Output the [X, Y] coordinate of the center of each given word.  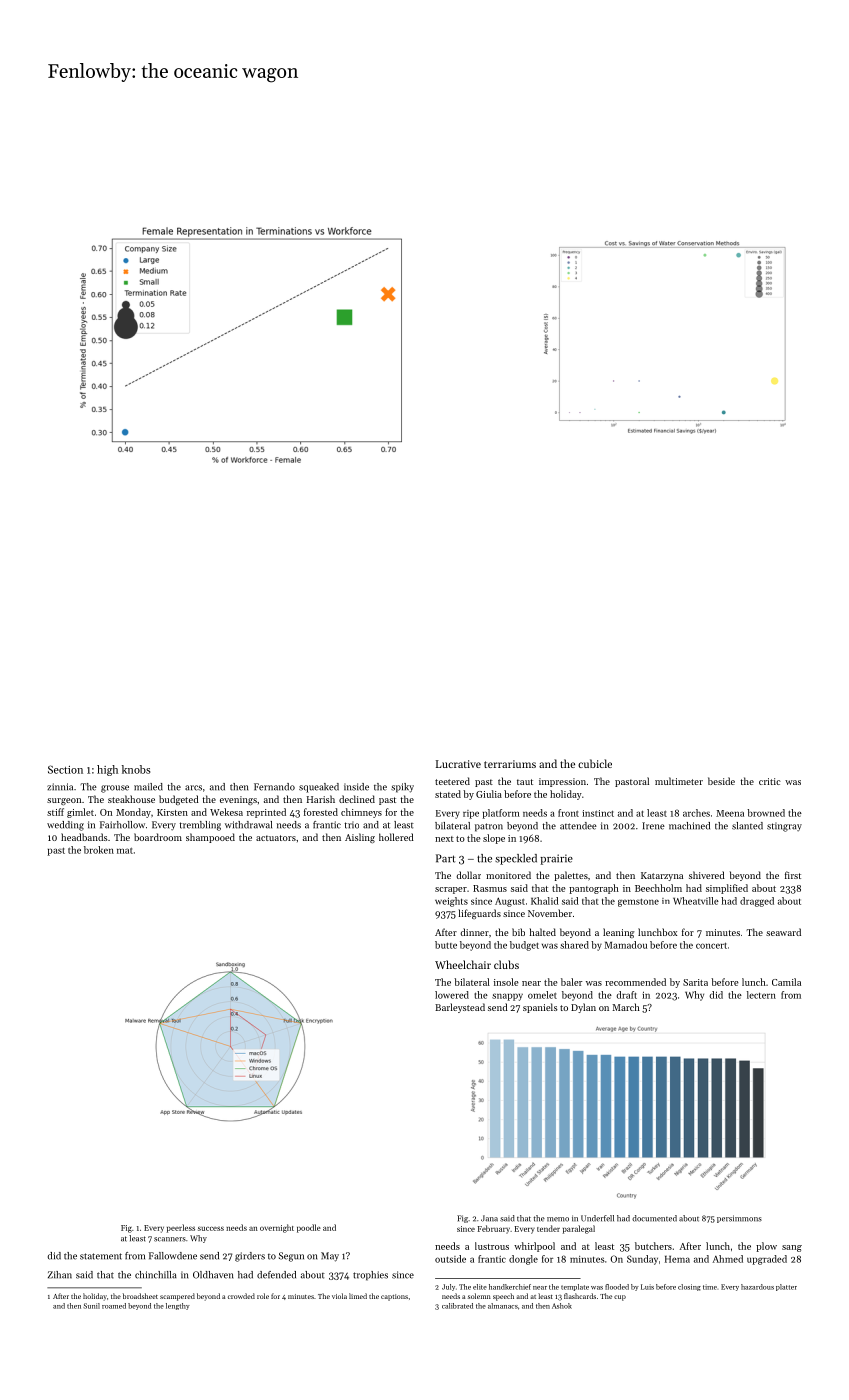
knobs [136, 769]
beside [721, 781]
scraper [451, 890]
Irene [653, 826]
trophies [370, 1276]
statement [101, 1256]
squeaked [319, 788]
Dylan [583, 1008]
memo [558, 1219]
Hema [677, 1259]
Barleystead [460, 1008]
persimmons [739, 1219]
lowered [452, 995]
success [211, 1228]
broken [99, 850]
